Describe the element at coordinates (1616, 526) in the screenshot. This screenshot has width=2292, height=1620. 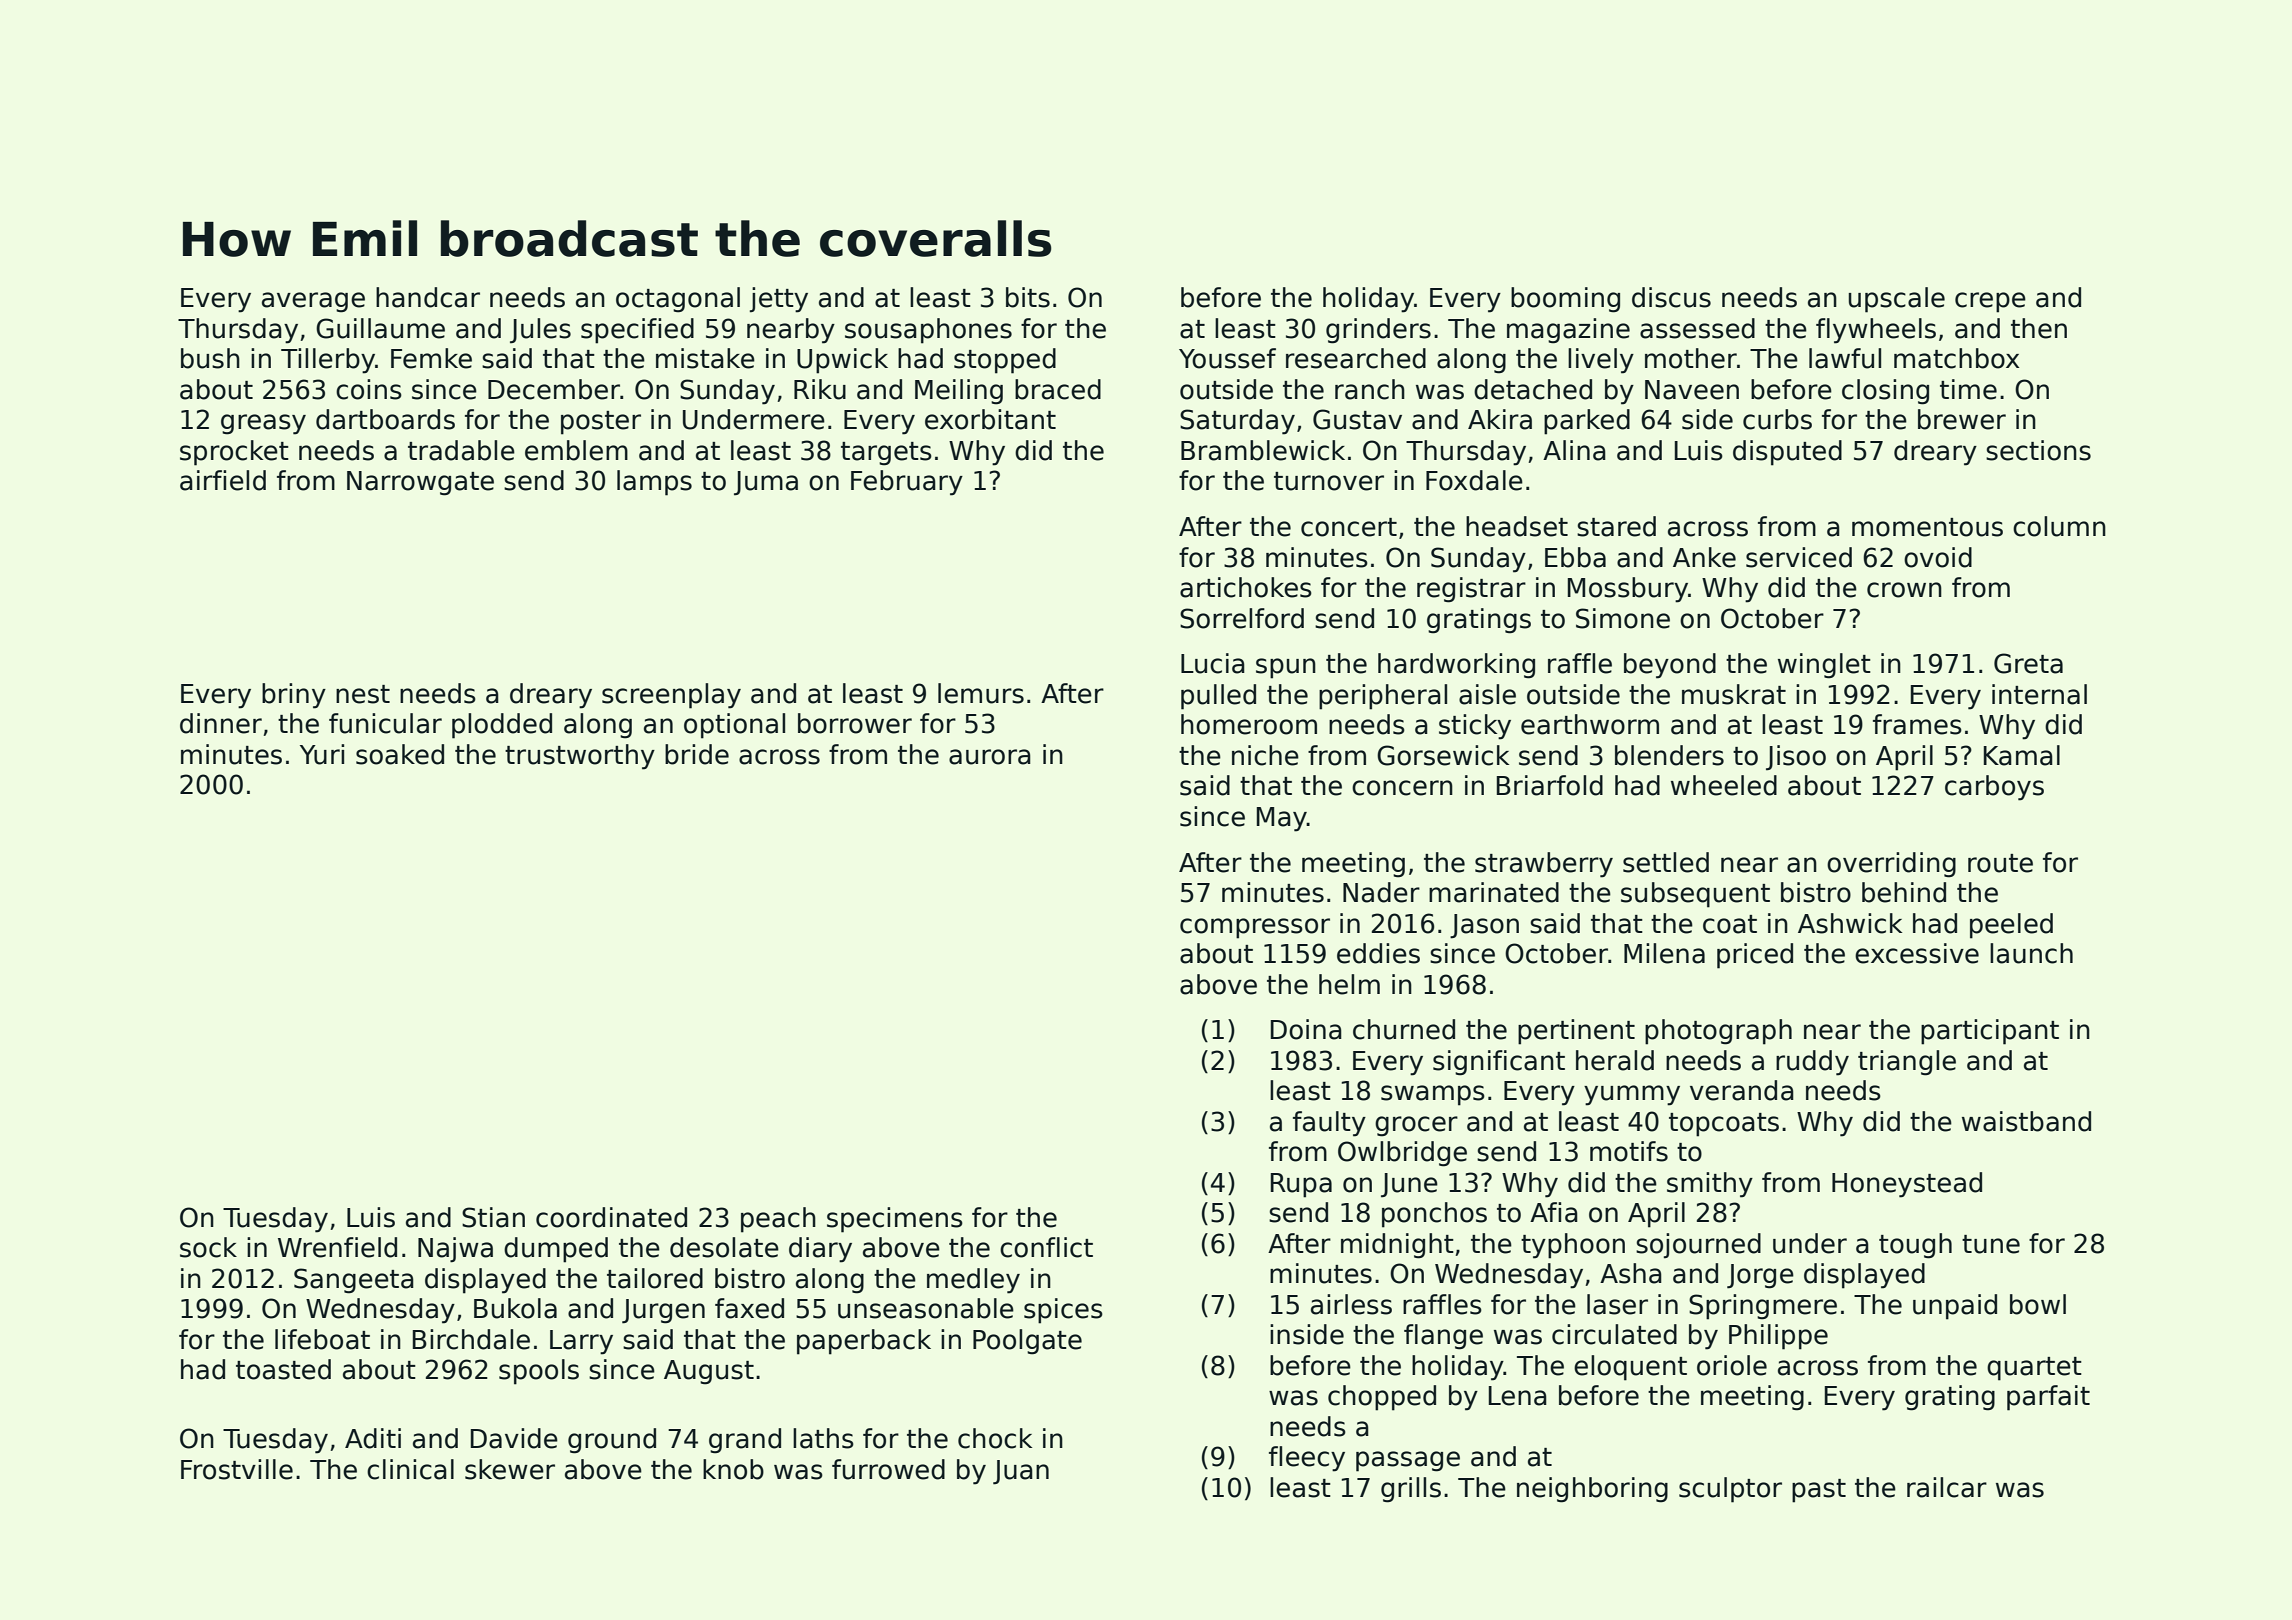
I see `stared` at that location.
